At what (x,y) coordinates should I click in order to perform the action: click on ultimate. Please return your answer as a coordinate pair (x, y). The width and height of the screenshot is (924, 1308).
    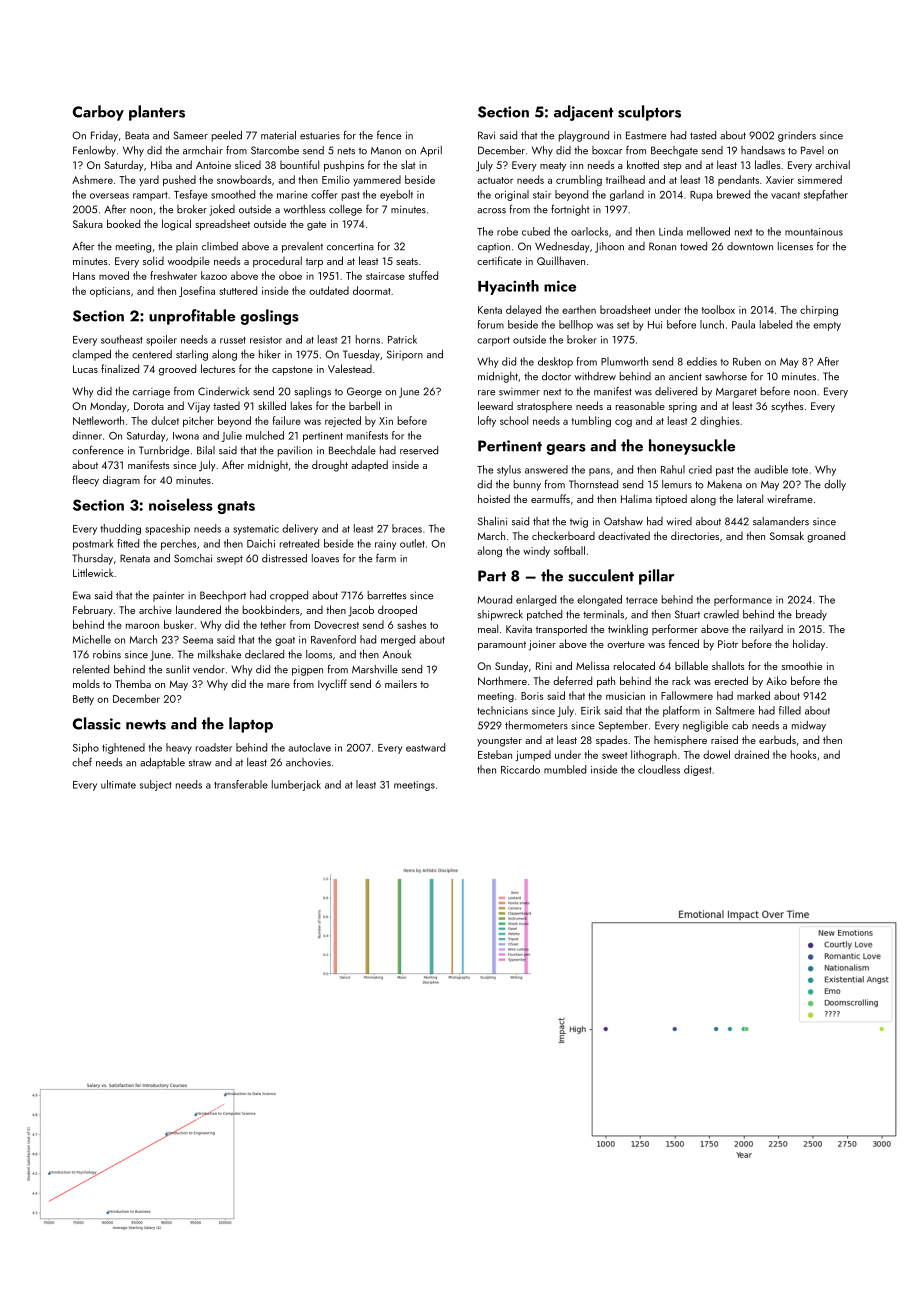
    Looking at the image, I should click on (118, 784).
